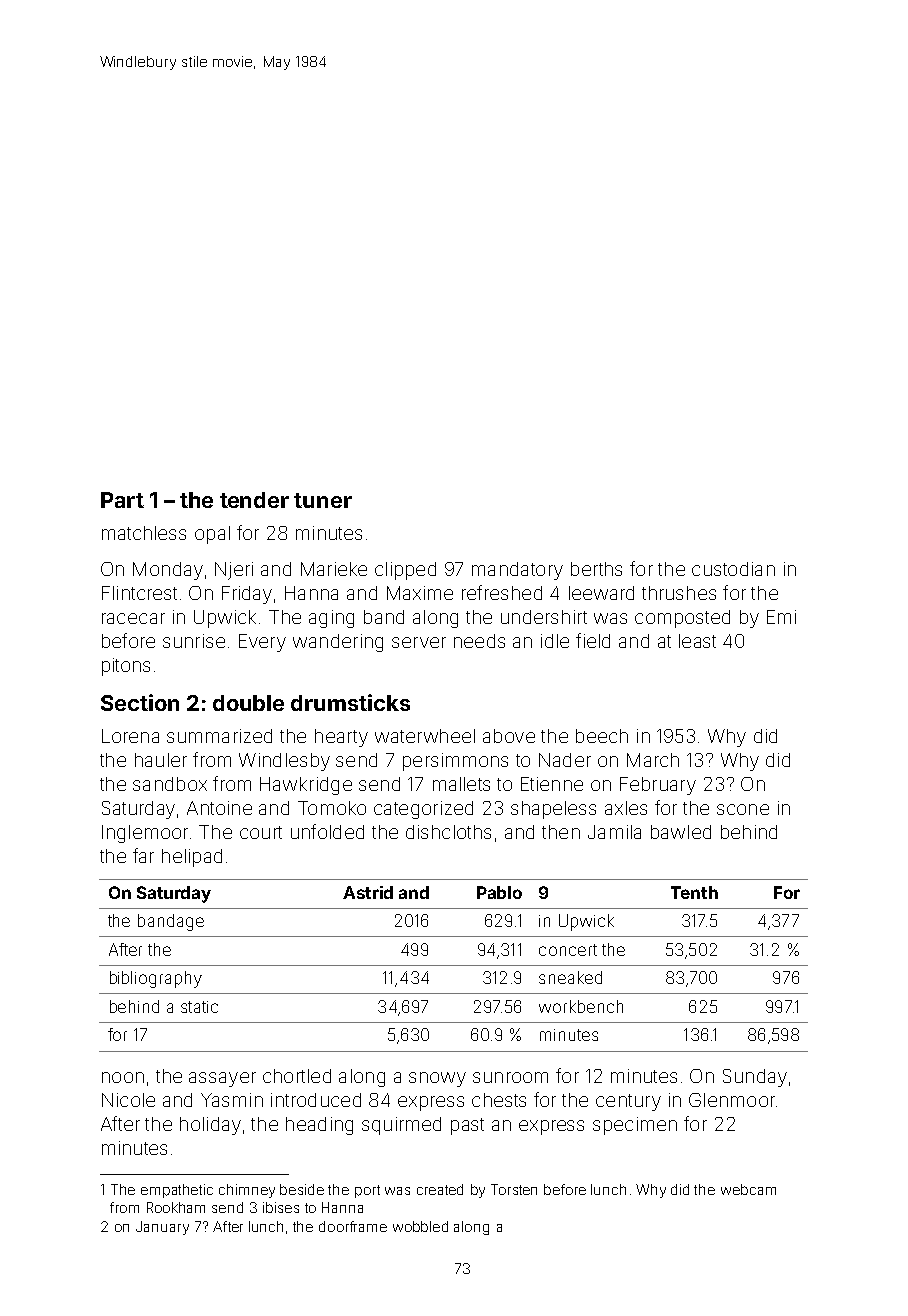  I want to click on court, so click(261, 832).
